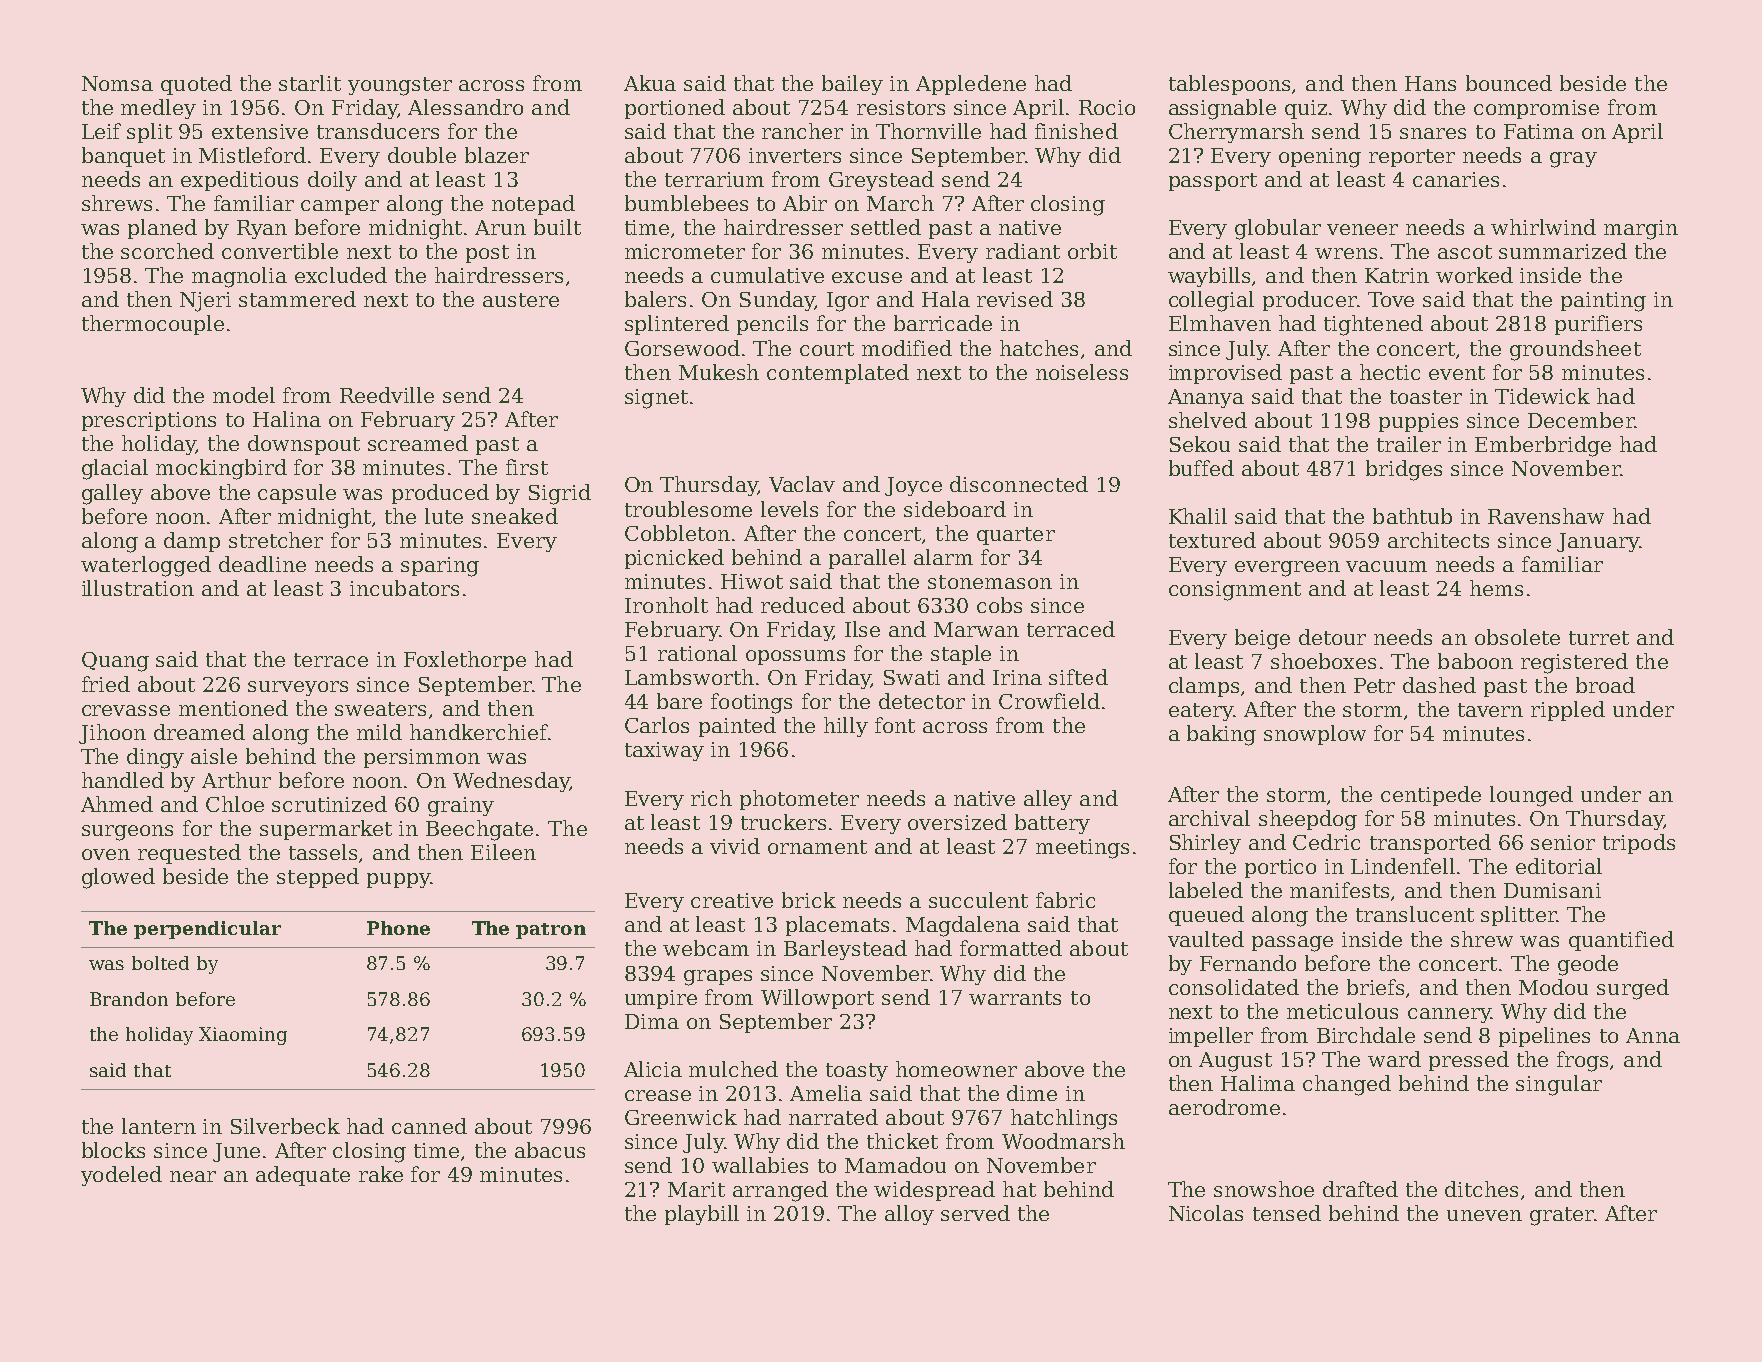 The width and height of the screenshot is (1762, 1362). I want to click on model, so click(244, 395).
